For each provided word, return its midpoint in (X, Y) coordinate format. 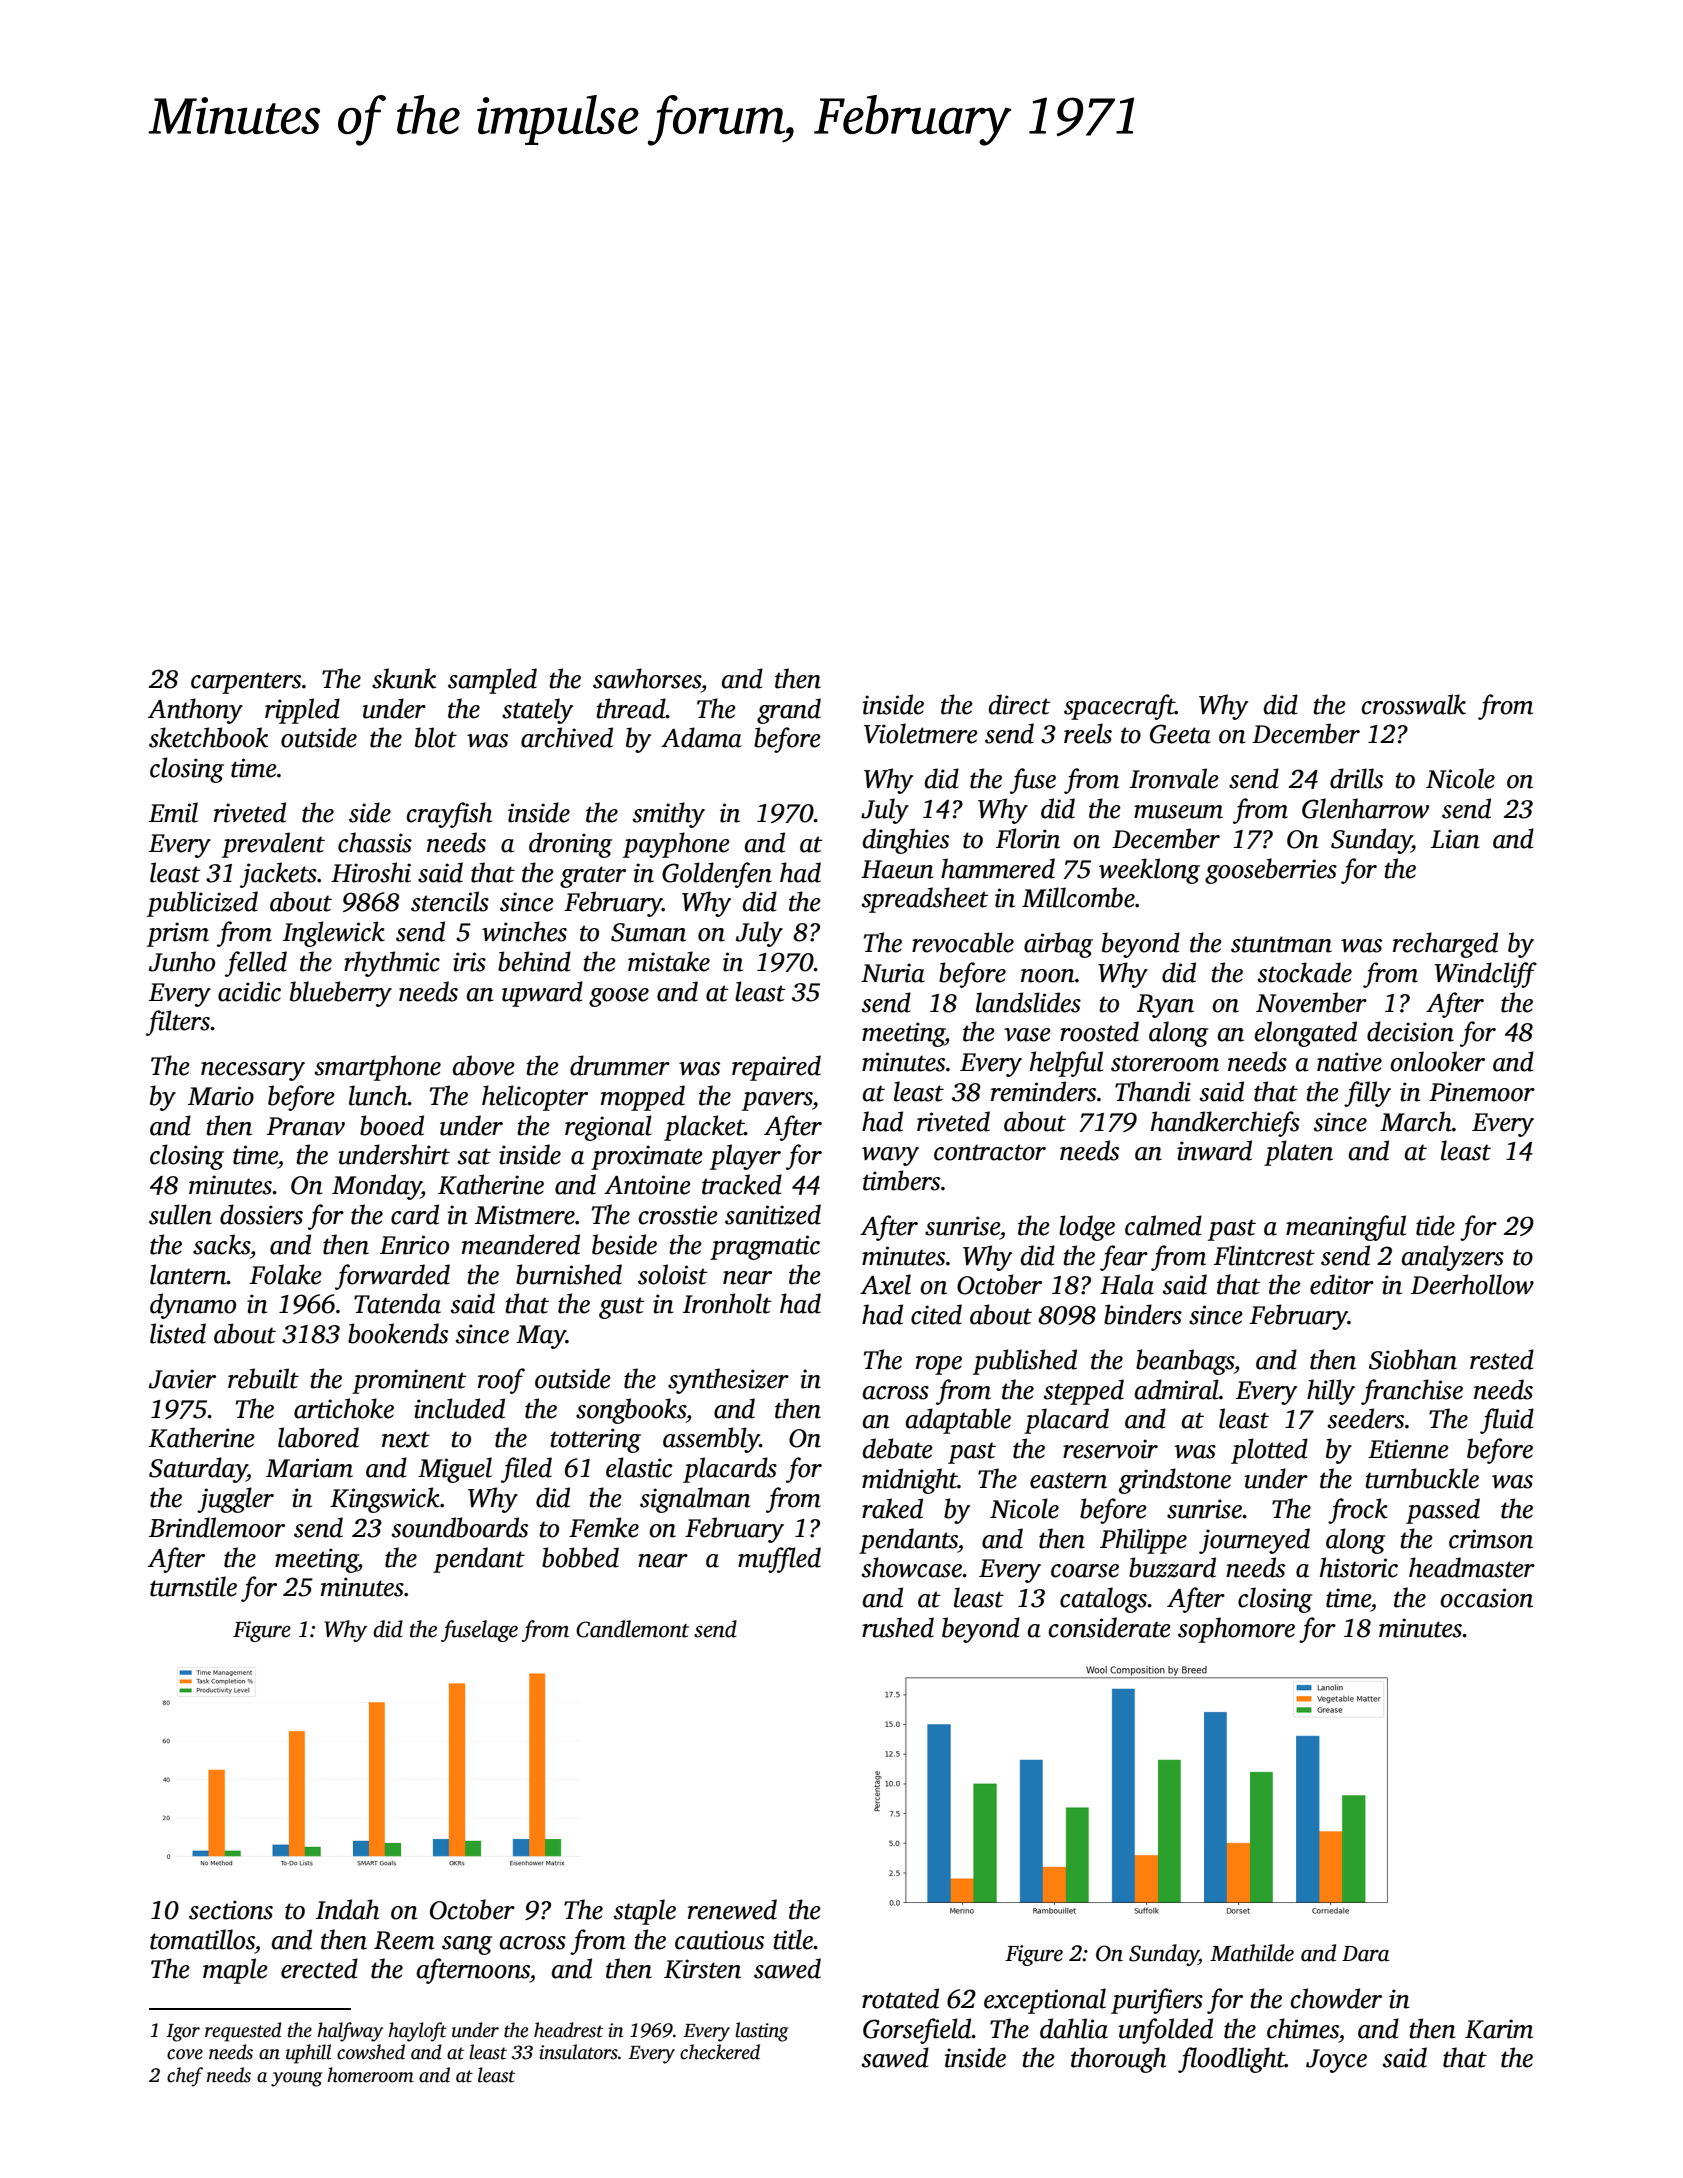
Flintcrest (1264, 1255)
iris (469, 962)
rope (939, 1365)
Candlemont (632, 1629)
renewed (732, 1909)
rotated (900, 1998)
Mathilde (1252, 1953)
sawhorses (647, 678)
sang (467, 1945)
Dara (1365, 1954)
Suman (648, 932)
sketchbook (208, 737)
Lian (1455, 839)
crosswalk (1414, 704)
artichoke (344, 1408)
